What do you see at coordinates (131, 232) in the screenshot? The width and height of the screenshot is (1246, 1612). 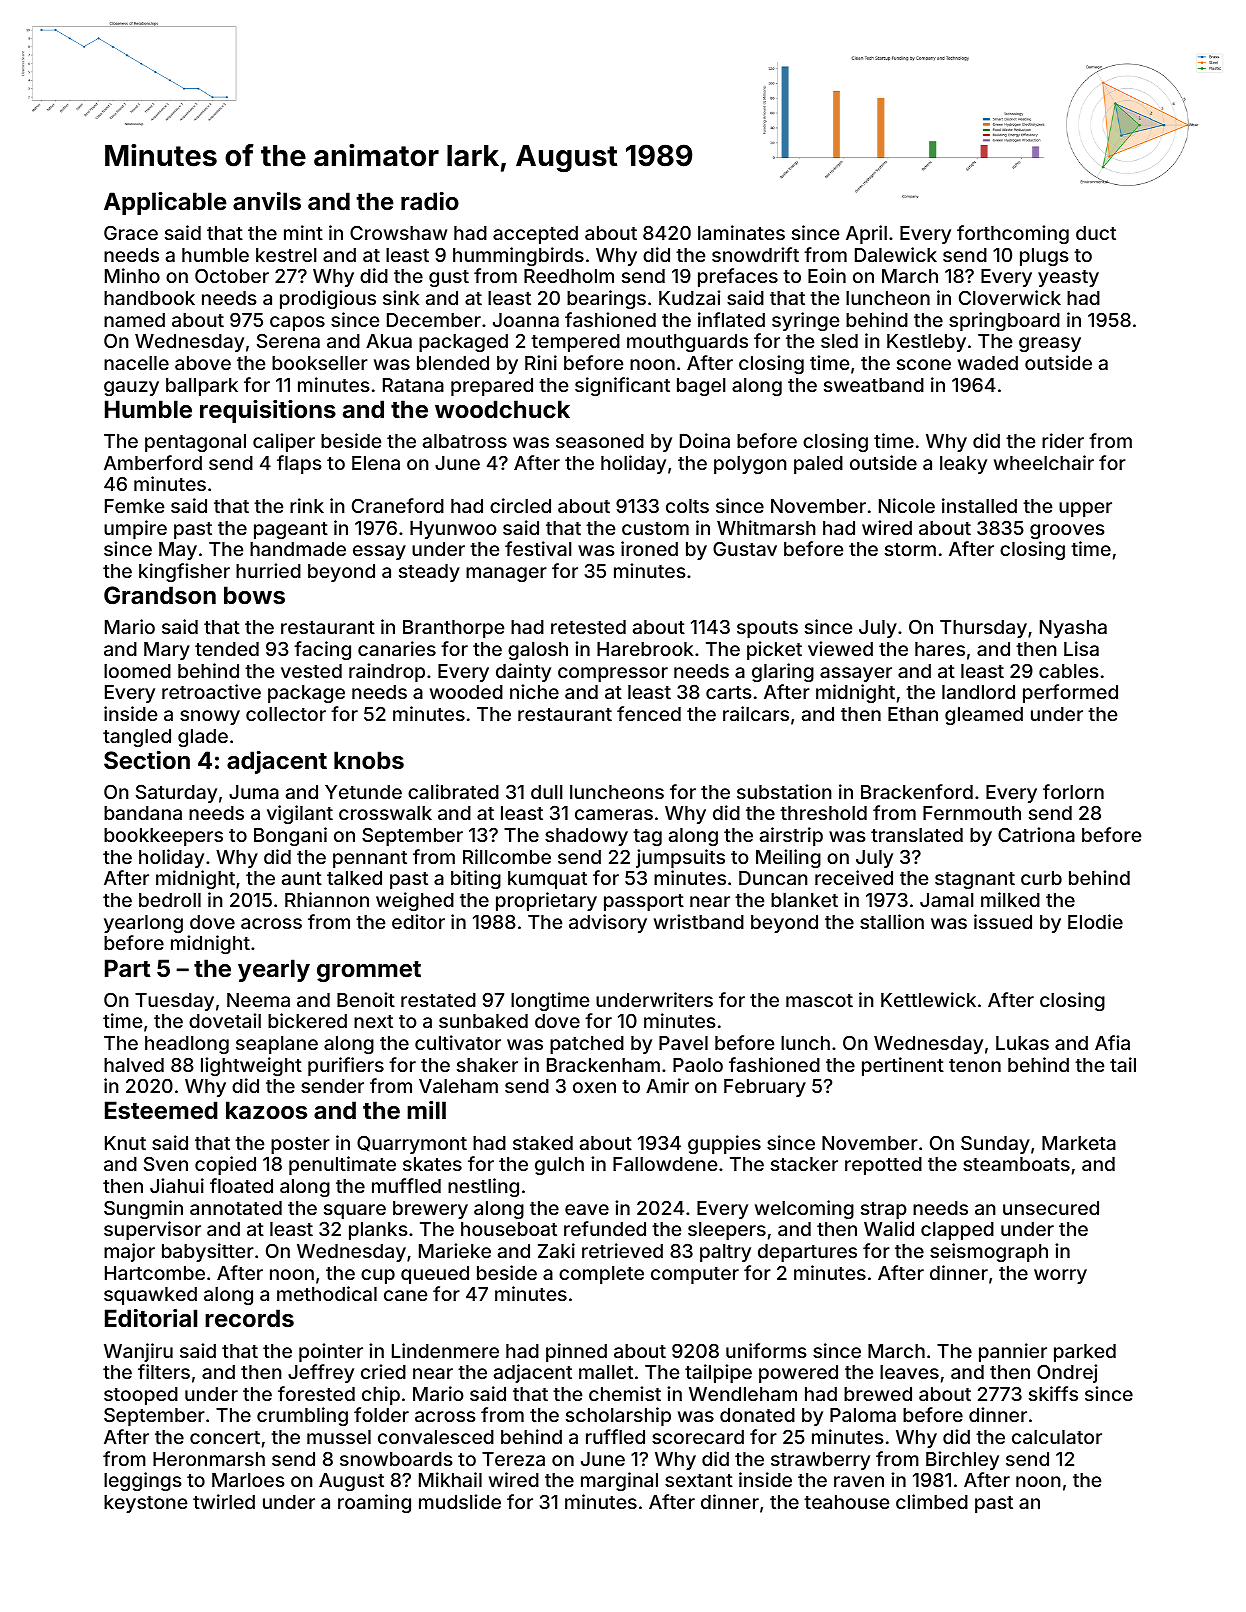 I see `Grace` at bounding box center [131, 232].
